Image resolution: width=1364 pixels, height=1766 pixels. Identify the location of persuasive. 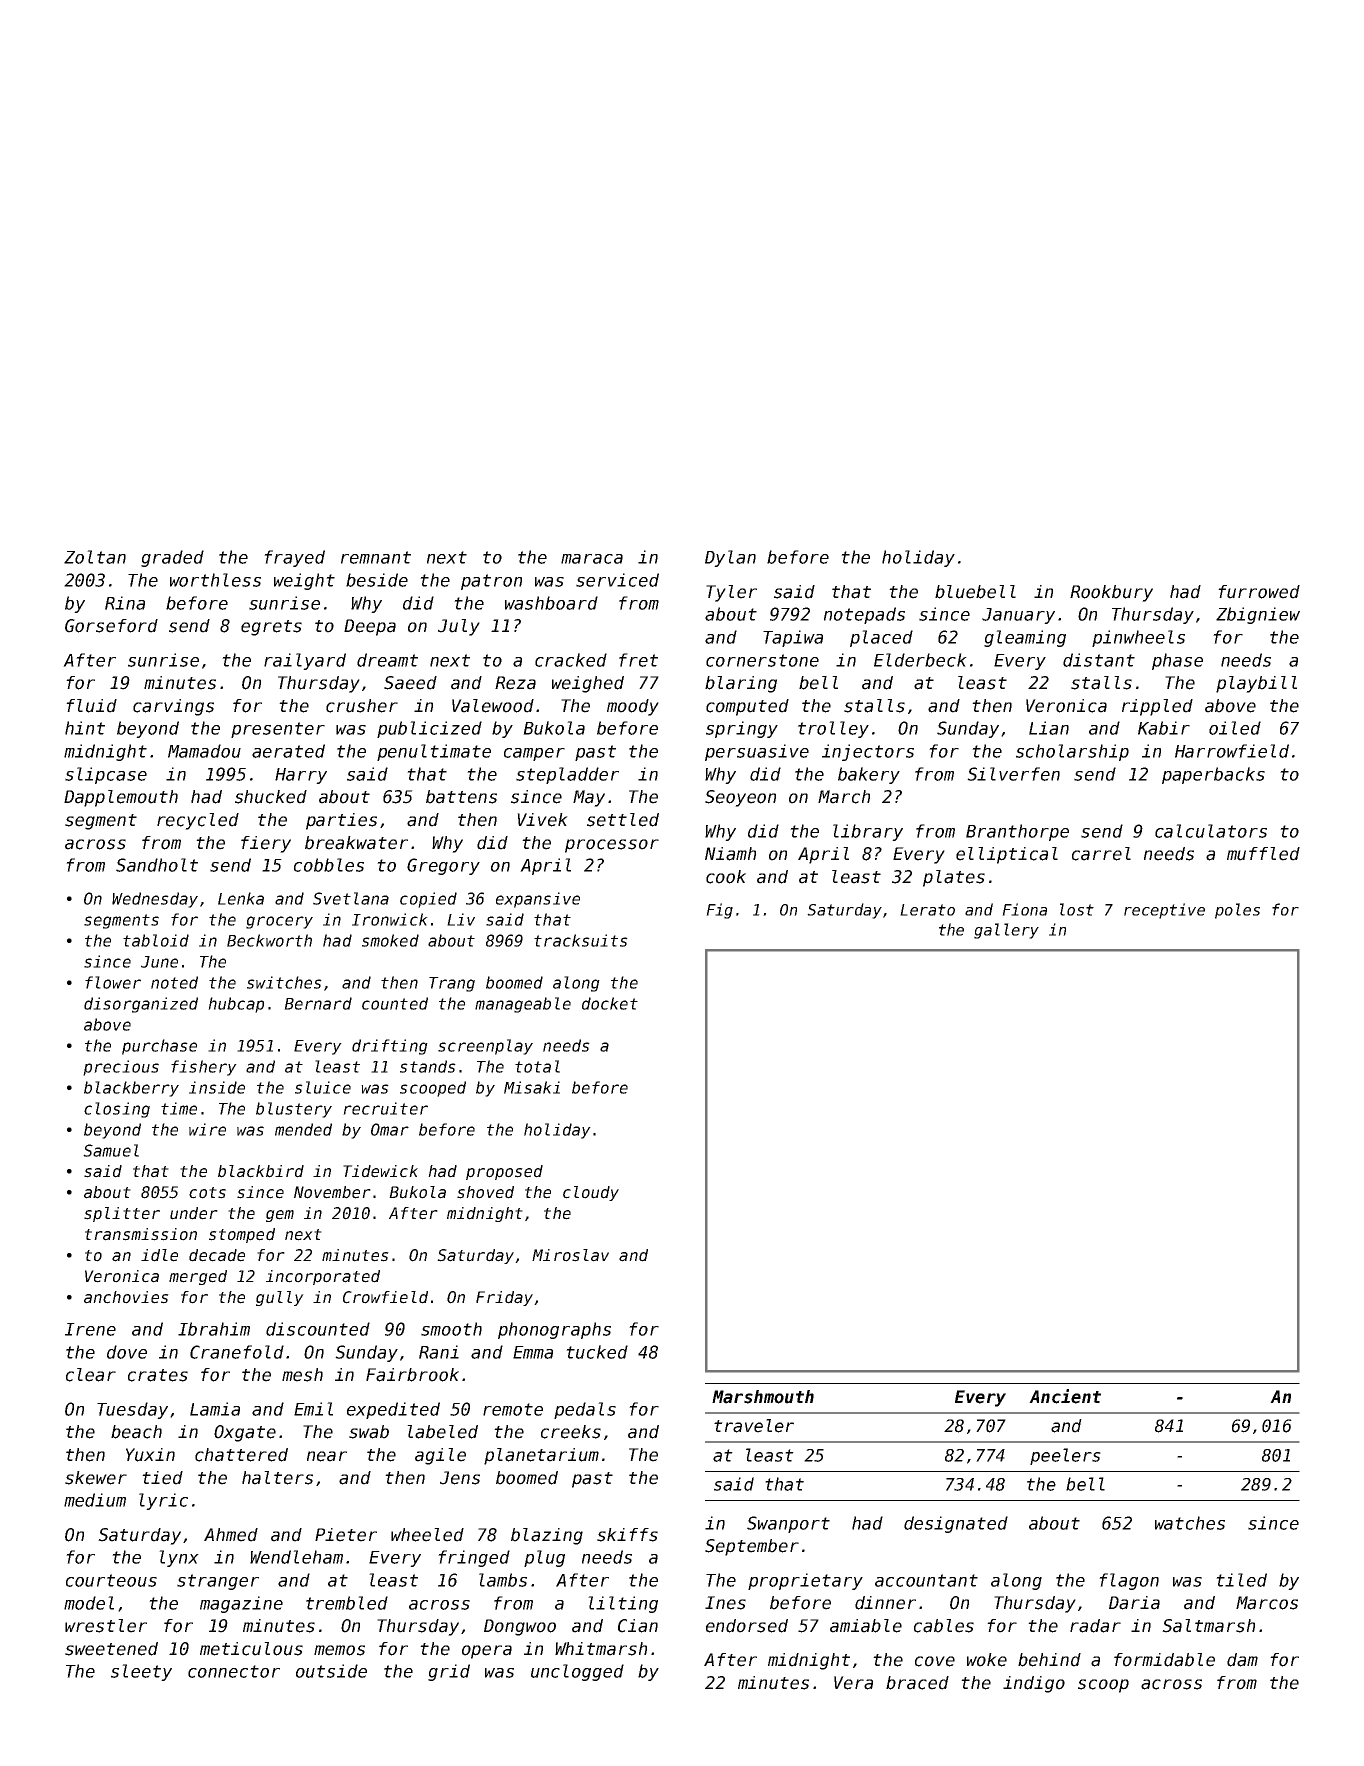
(757, 752).
